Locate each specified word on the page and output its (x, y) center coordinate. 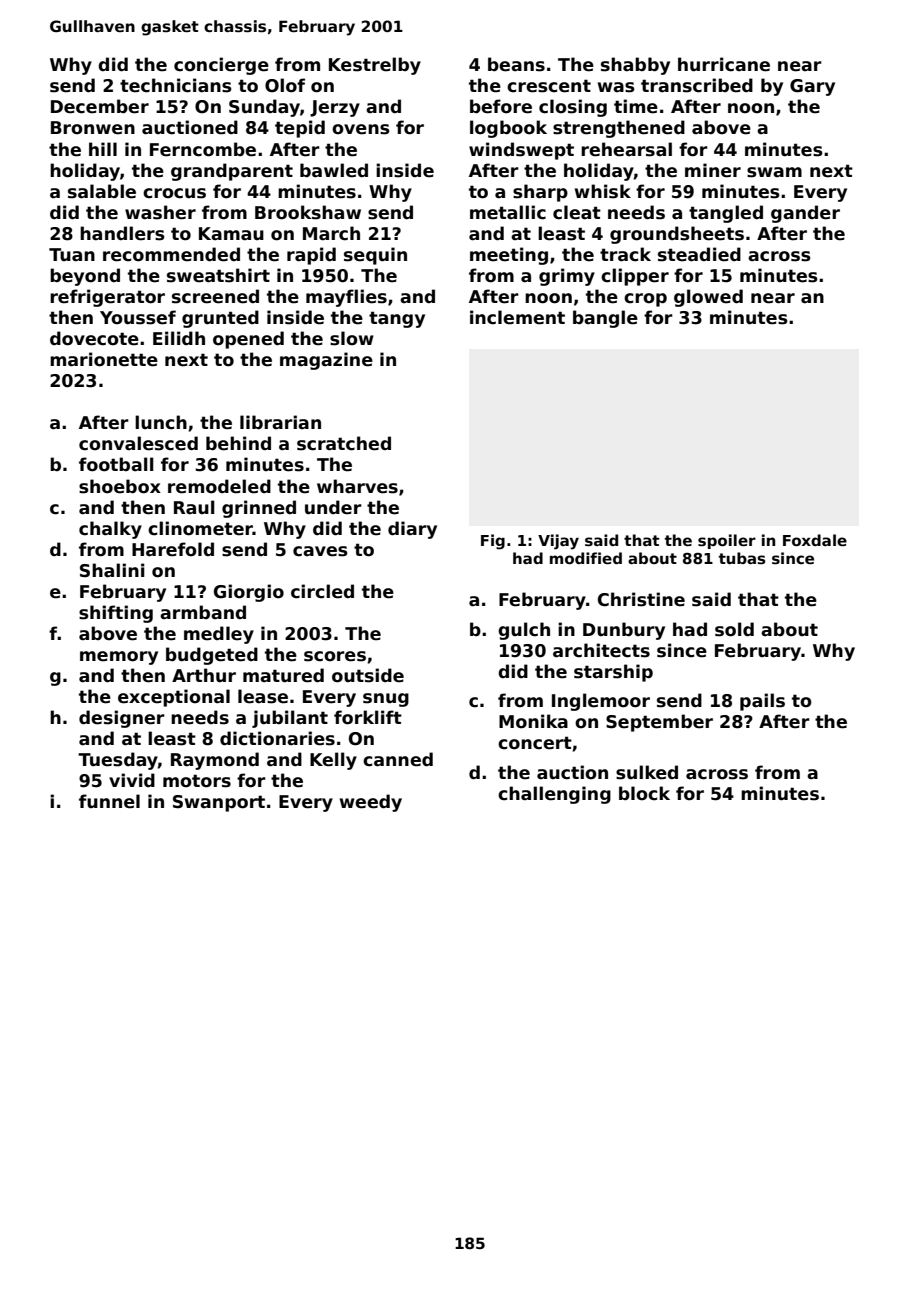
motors (197, 781)
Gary (812, 87)
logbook (508, 129)
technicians (176, 85)
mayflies (346, 298)
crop (645, 300)
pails (762, 702)
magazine (326, 361)
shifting (116, 614)
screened (215, 296)
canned (398, 759)
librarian (280, 422)
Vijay (558, 542)
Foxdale (815, 540)
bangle (605, 319)
